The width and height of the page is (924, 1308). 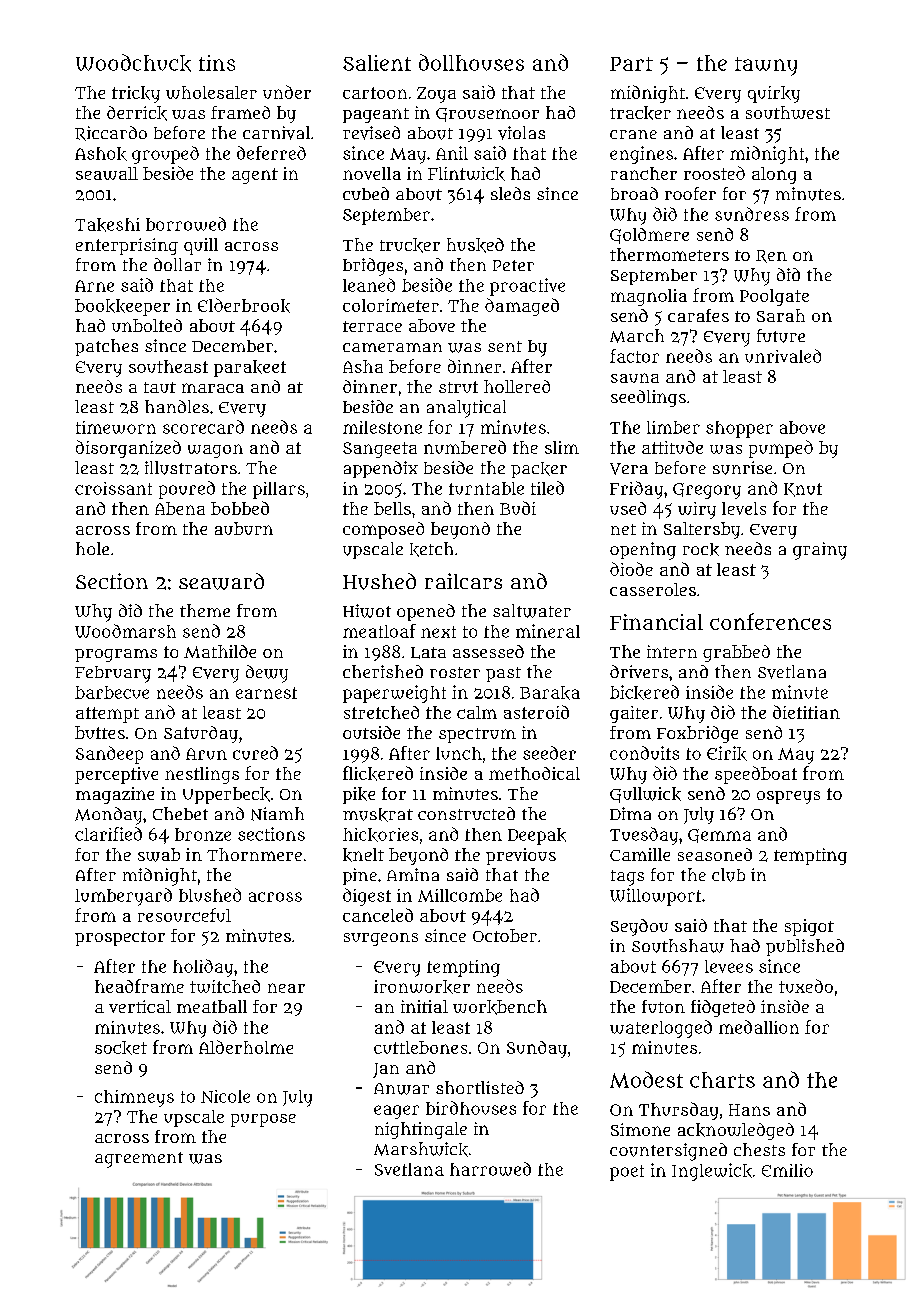 What do you see at coordinates (820, 551) in the page?
I see `grainy` at bounding box center [820, 551].
